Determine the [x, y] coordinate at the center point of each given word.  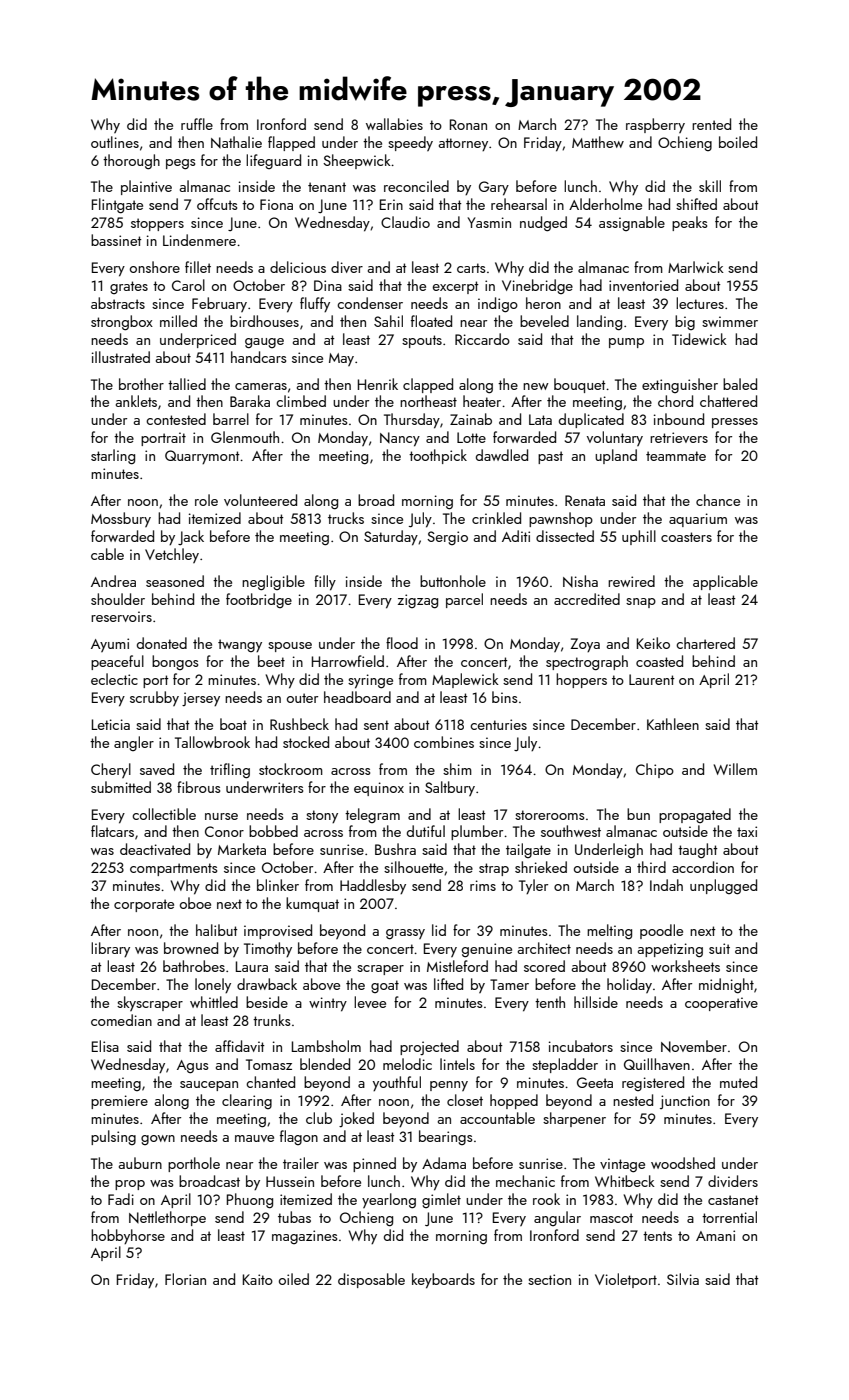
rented [711, 124]
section [549, 1279]
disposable [371, 1280]
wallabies [394, 124]
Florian [185, 1279]
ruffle [197, 124]
